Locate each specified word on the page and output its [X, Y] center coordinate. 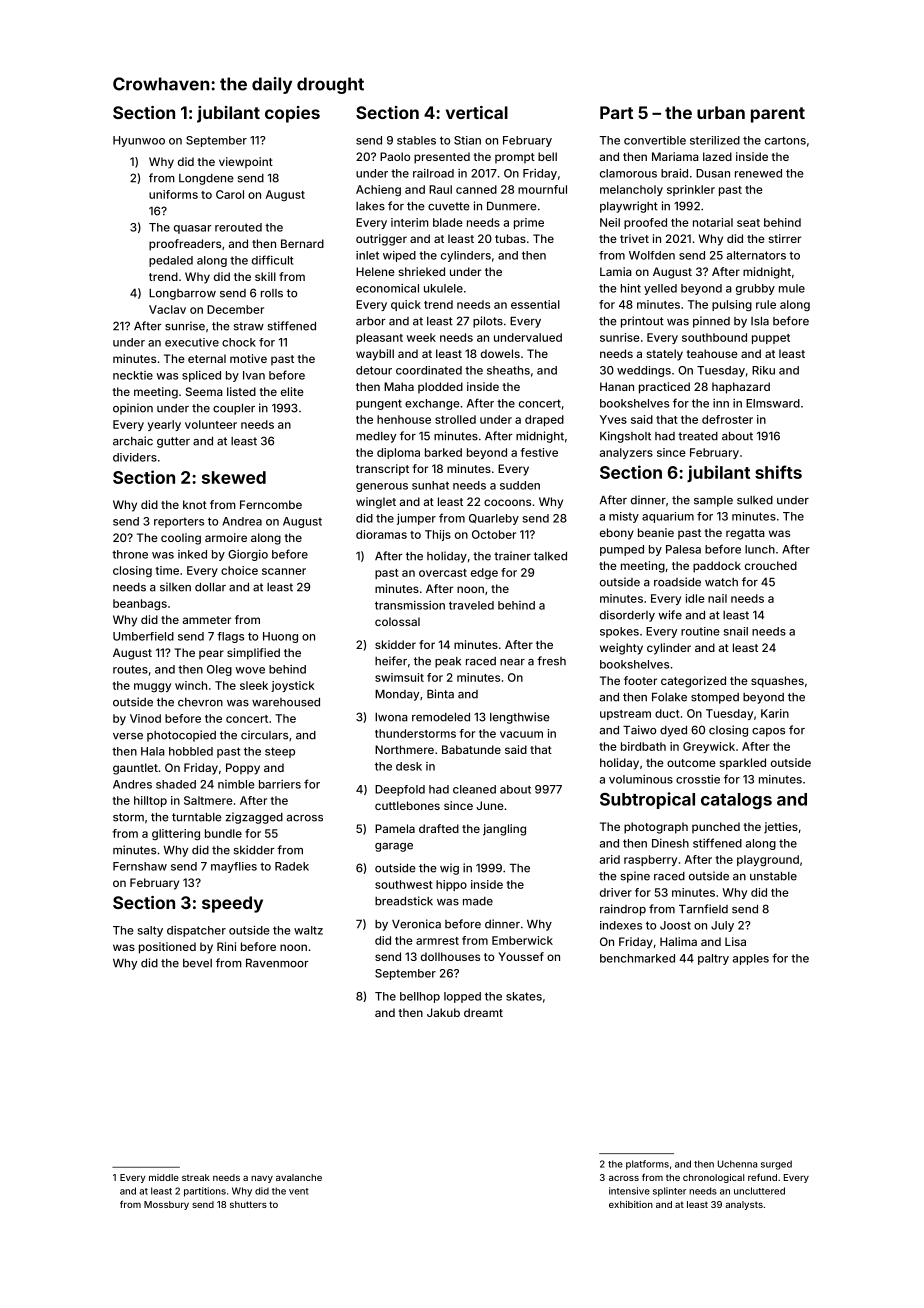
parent [778, 115]
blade [448, 222]
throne [130, 554]
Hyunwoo [139, 141]
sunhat [430, 485]
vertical [477, 112]
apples [751, 959]
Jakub [443, 1012]
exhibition [631, 1204]
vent [299, 1191]
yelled [660, 289]
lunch [760, 549]
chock [239, 342]
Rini [226, 946]
